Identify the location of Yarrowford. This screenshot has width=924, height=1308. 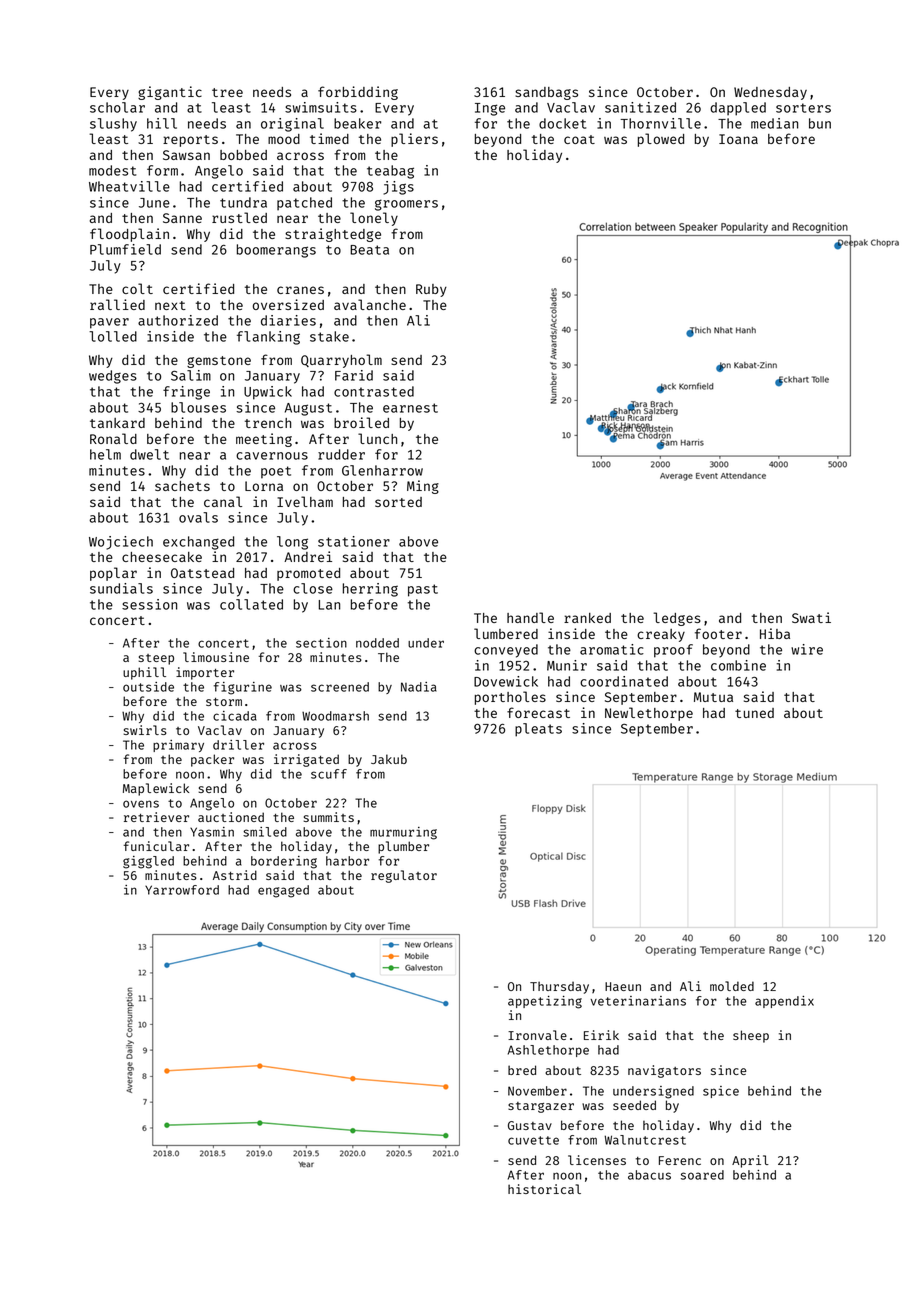
(182, 890).
